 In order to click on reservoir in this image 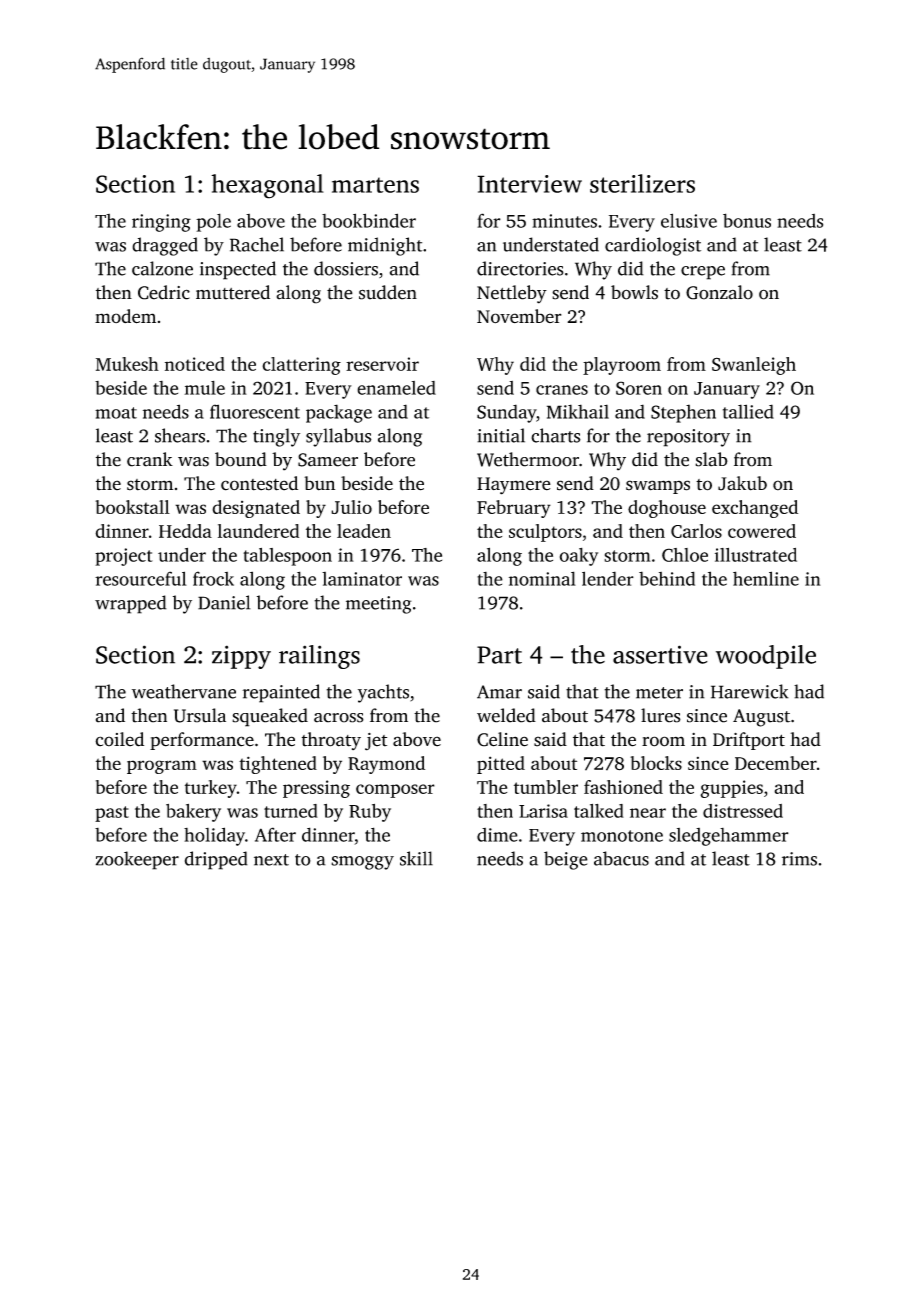, I will do `click(382, 364)`.
